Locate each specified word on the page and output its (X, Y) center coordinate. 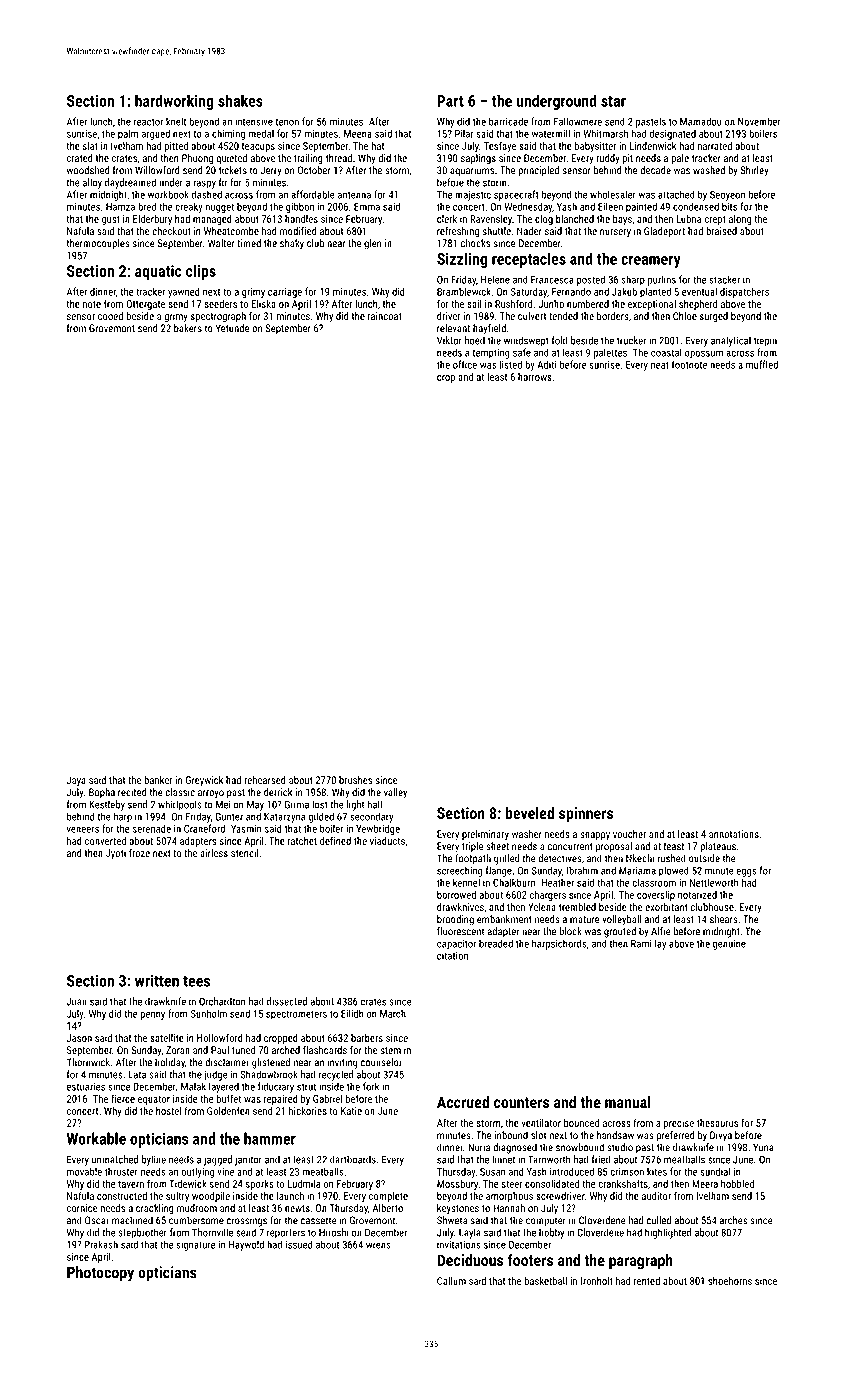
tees (196, 981)
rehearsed (265, 780)
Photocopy (100, 1274)
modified (298, 231)
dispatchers (744, 292)
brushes (355, 780)
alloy (92, 183)
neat (660, 365)
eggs (746, 872)
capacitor (456, 945)
